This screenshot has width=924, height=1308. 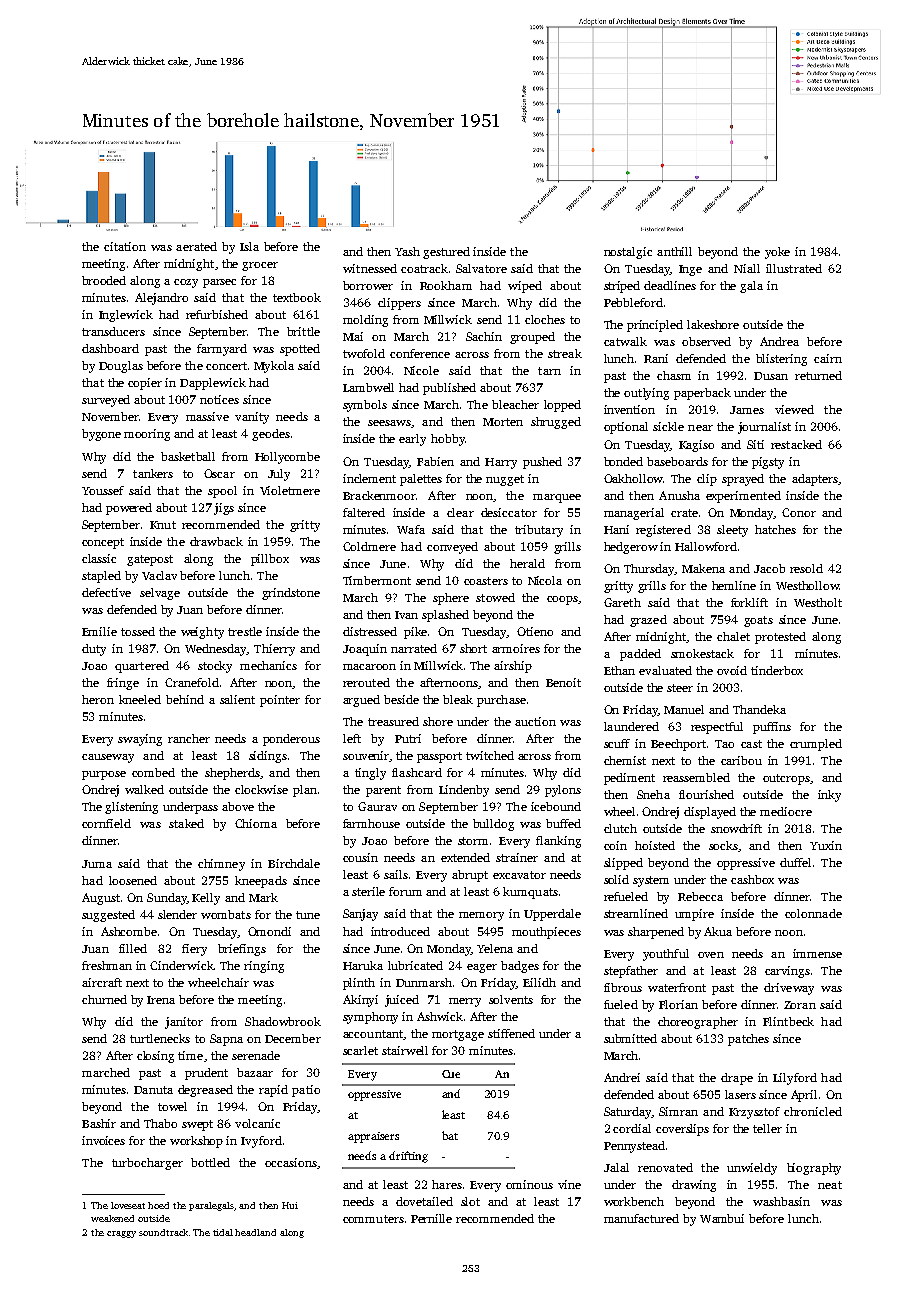 What do you see at coordinates (389, 423) in the screenshot?
I see `seesaws` at bounding box center [389, 423].
